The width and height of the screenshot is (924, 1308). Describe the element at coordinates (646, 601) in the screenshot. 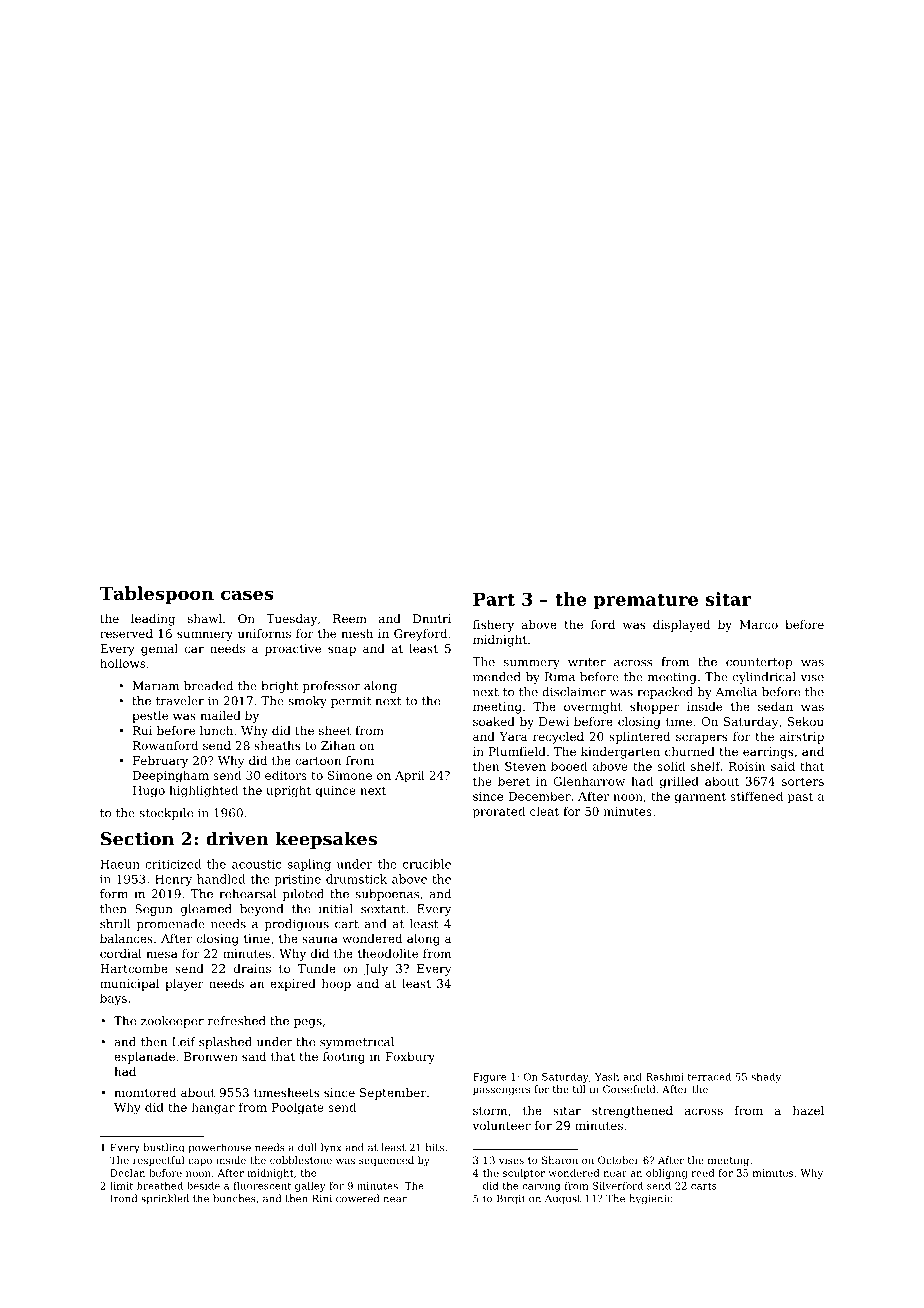

I see `premature` at that location.
